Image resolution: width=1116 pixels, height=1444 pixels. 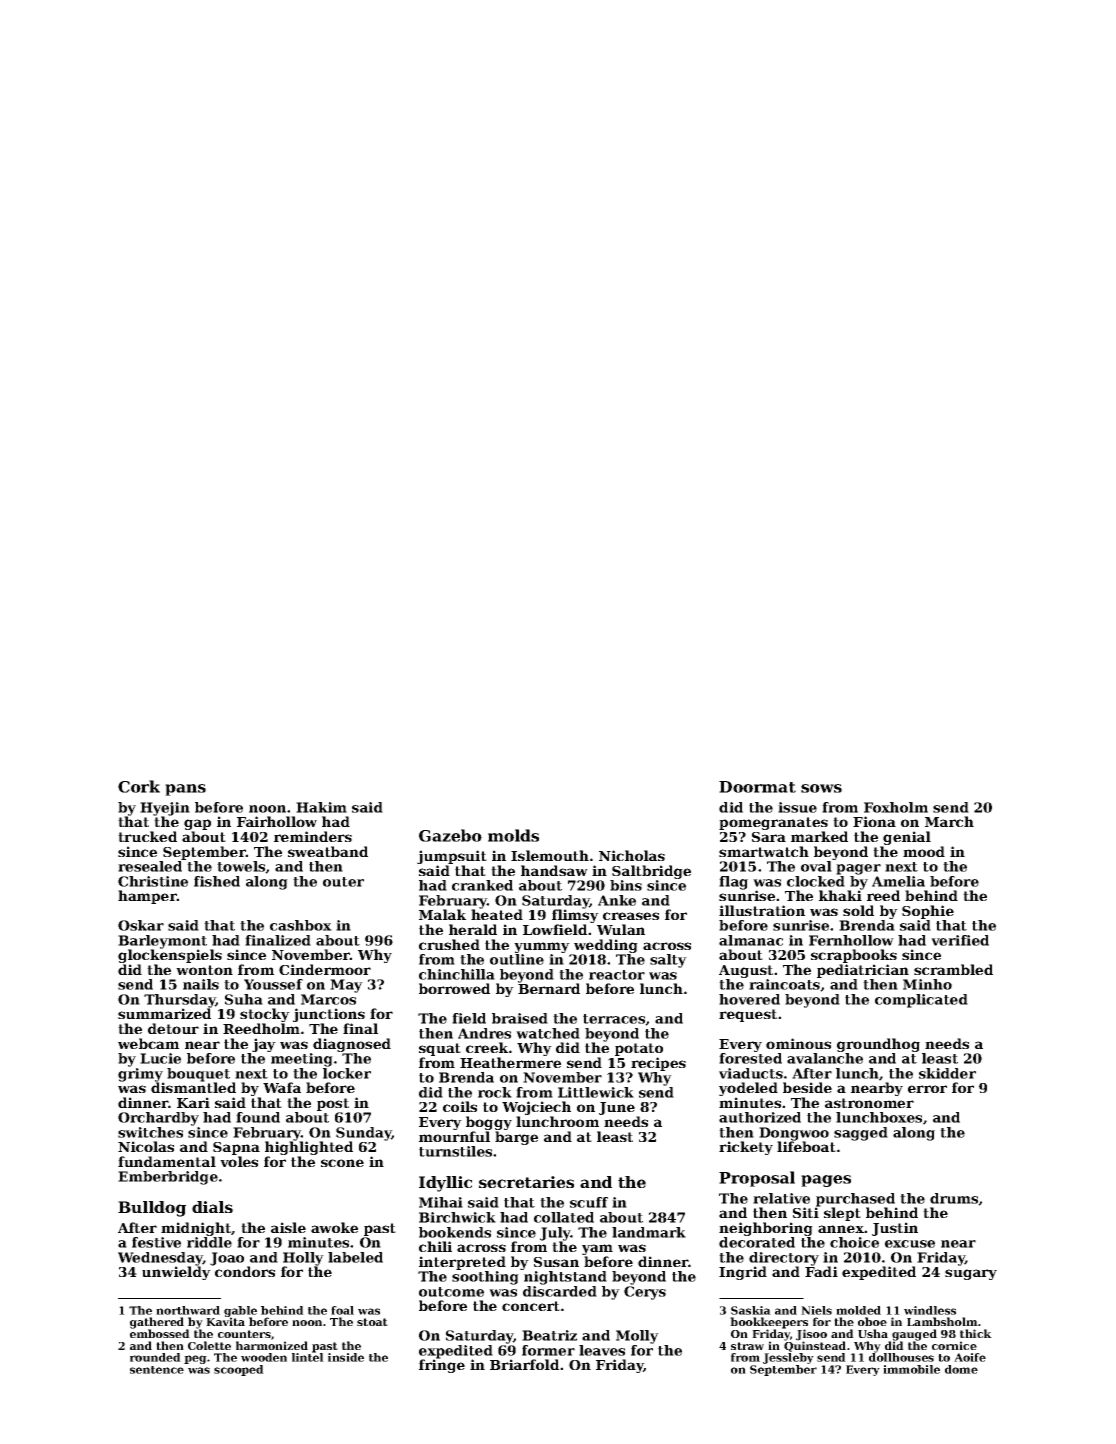 What do you see at coordinates (614, 1019) in the image?
I see `terraces` at bounding box center [614, 1019].
